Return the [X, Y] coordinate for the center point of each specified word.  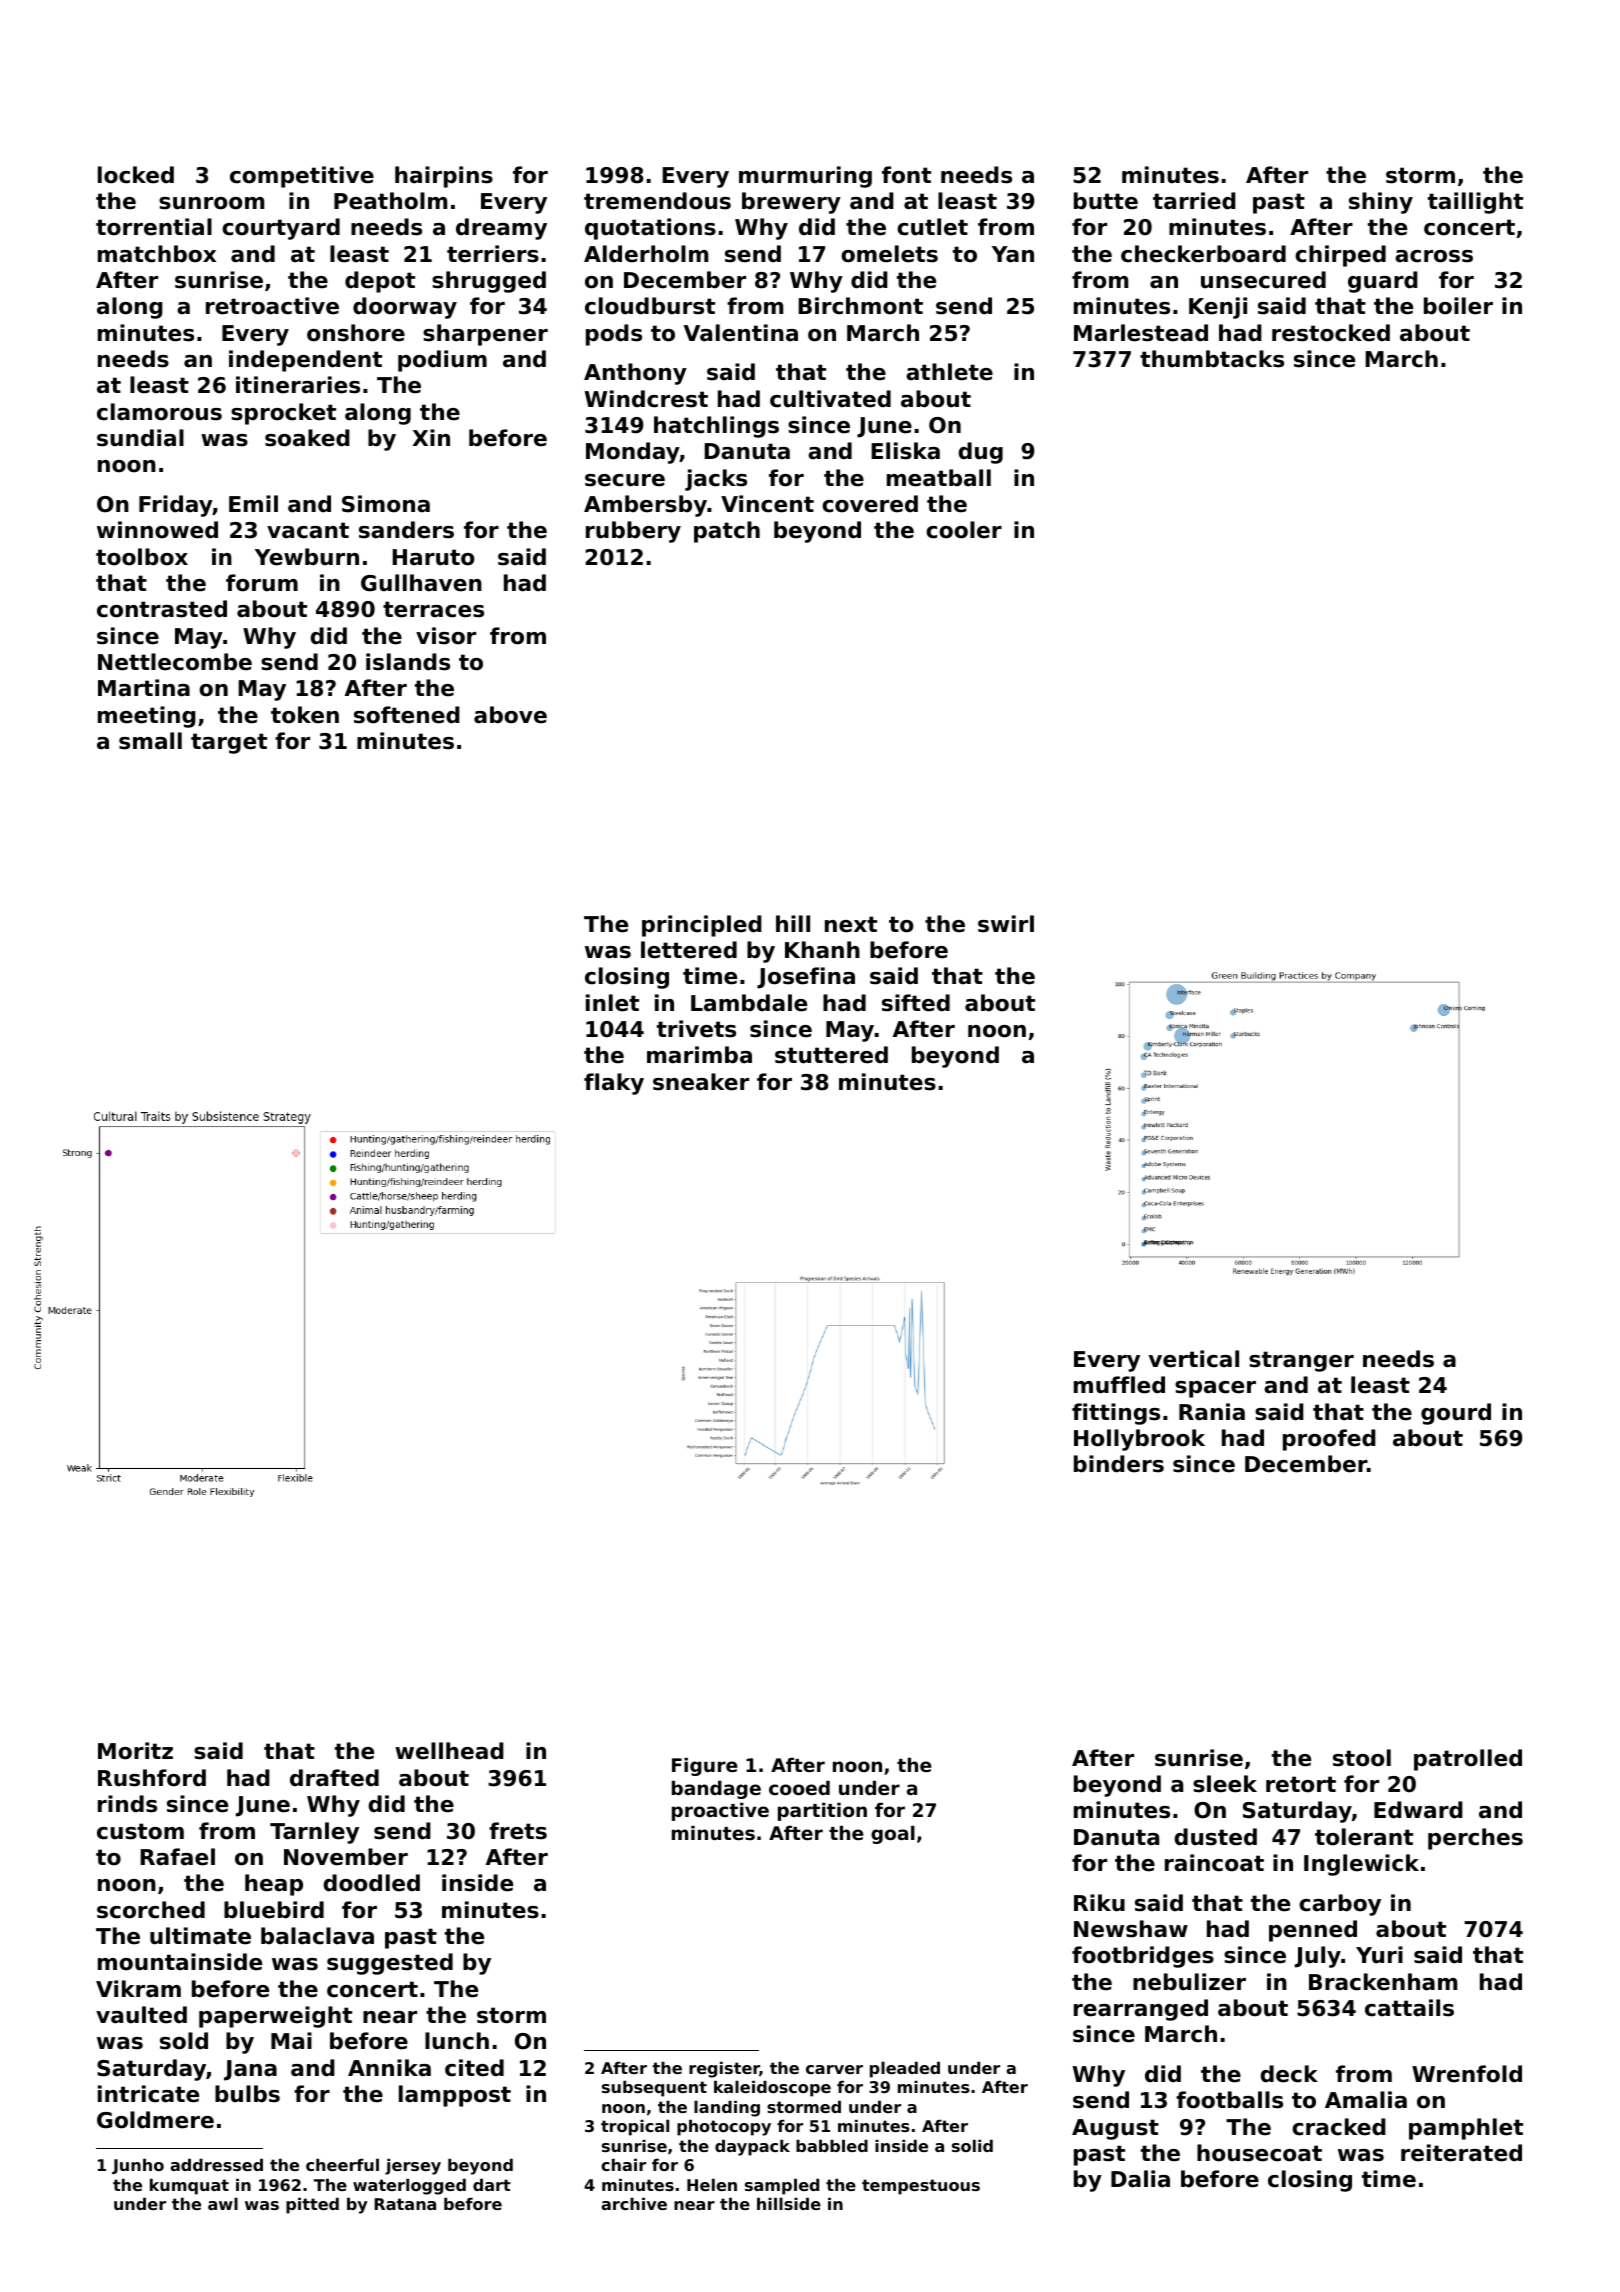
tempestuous [921, 2187]
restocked [1331, 333]
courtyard [281, 229]
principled [702, 926]
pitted [312, 2205]
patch [727, 532]
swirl [1006, 924]
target [229, 743]
